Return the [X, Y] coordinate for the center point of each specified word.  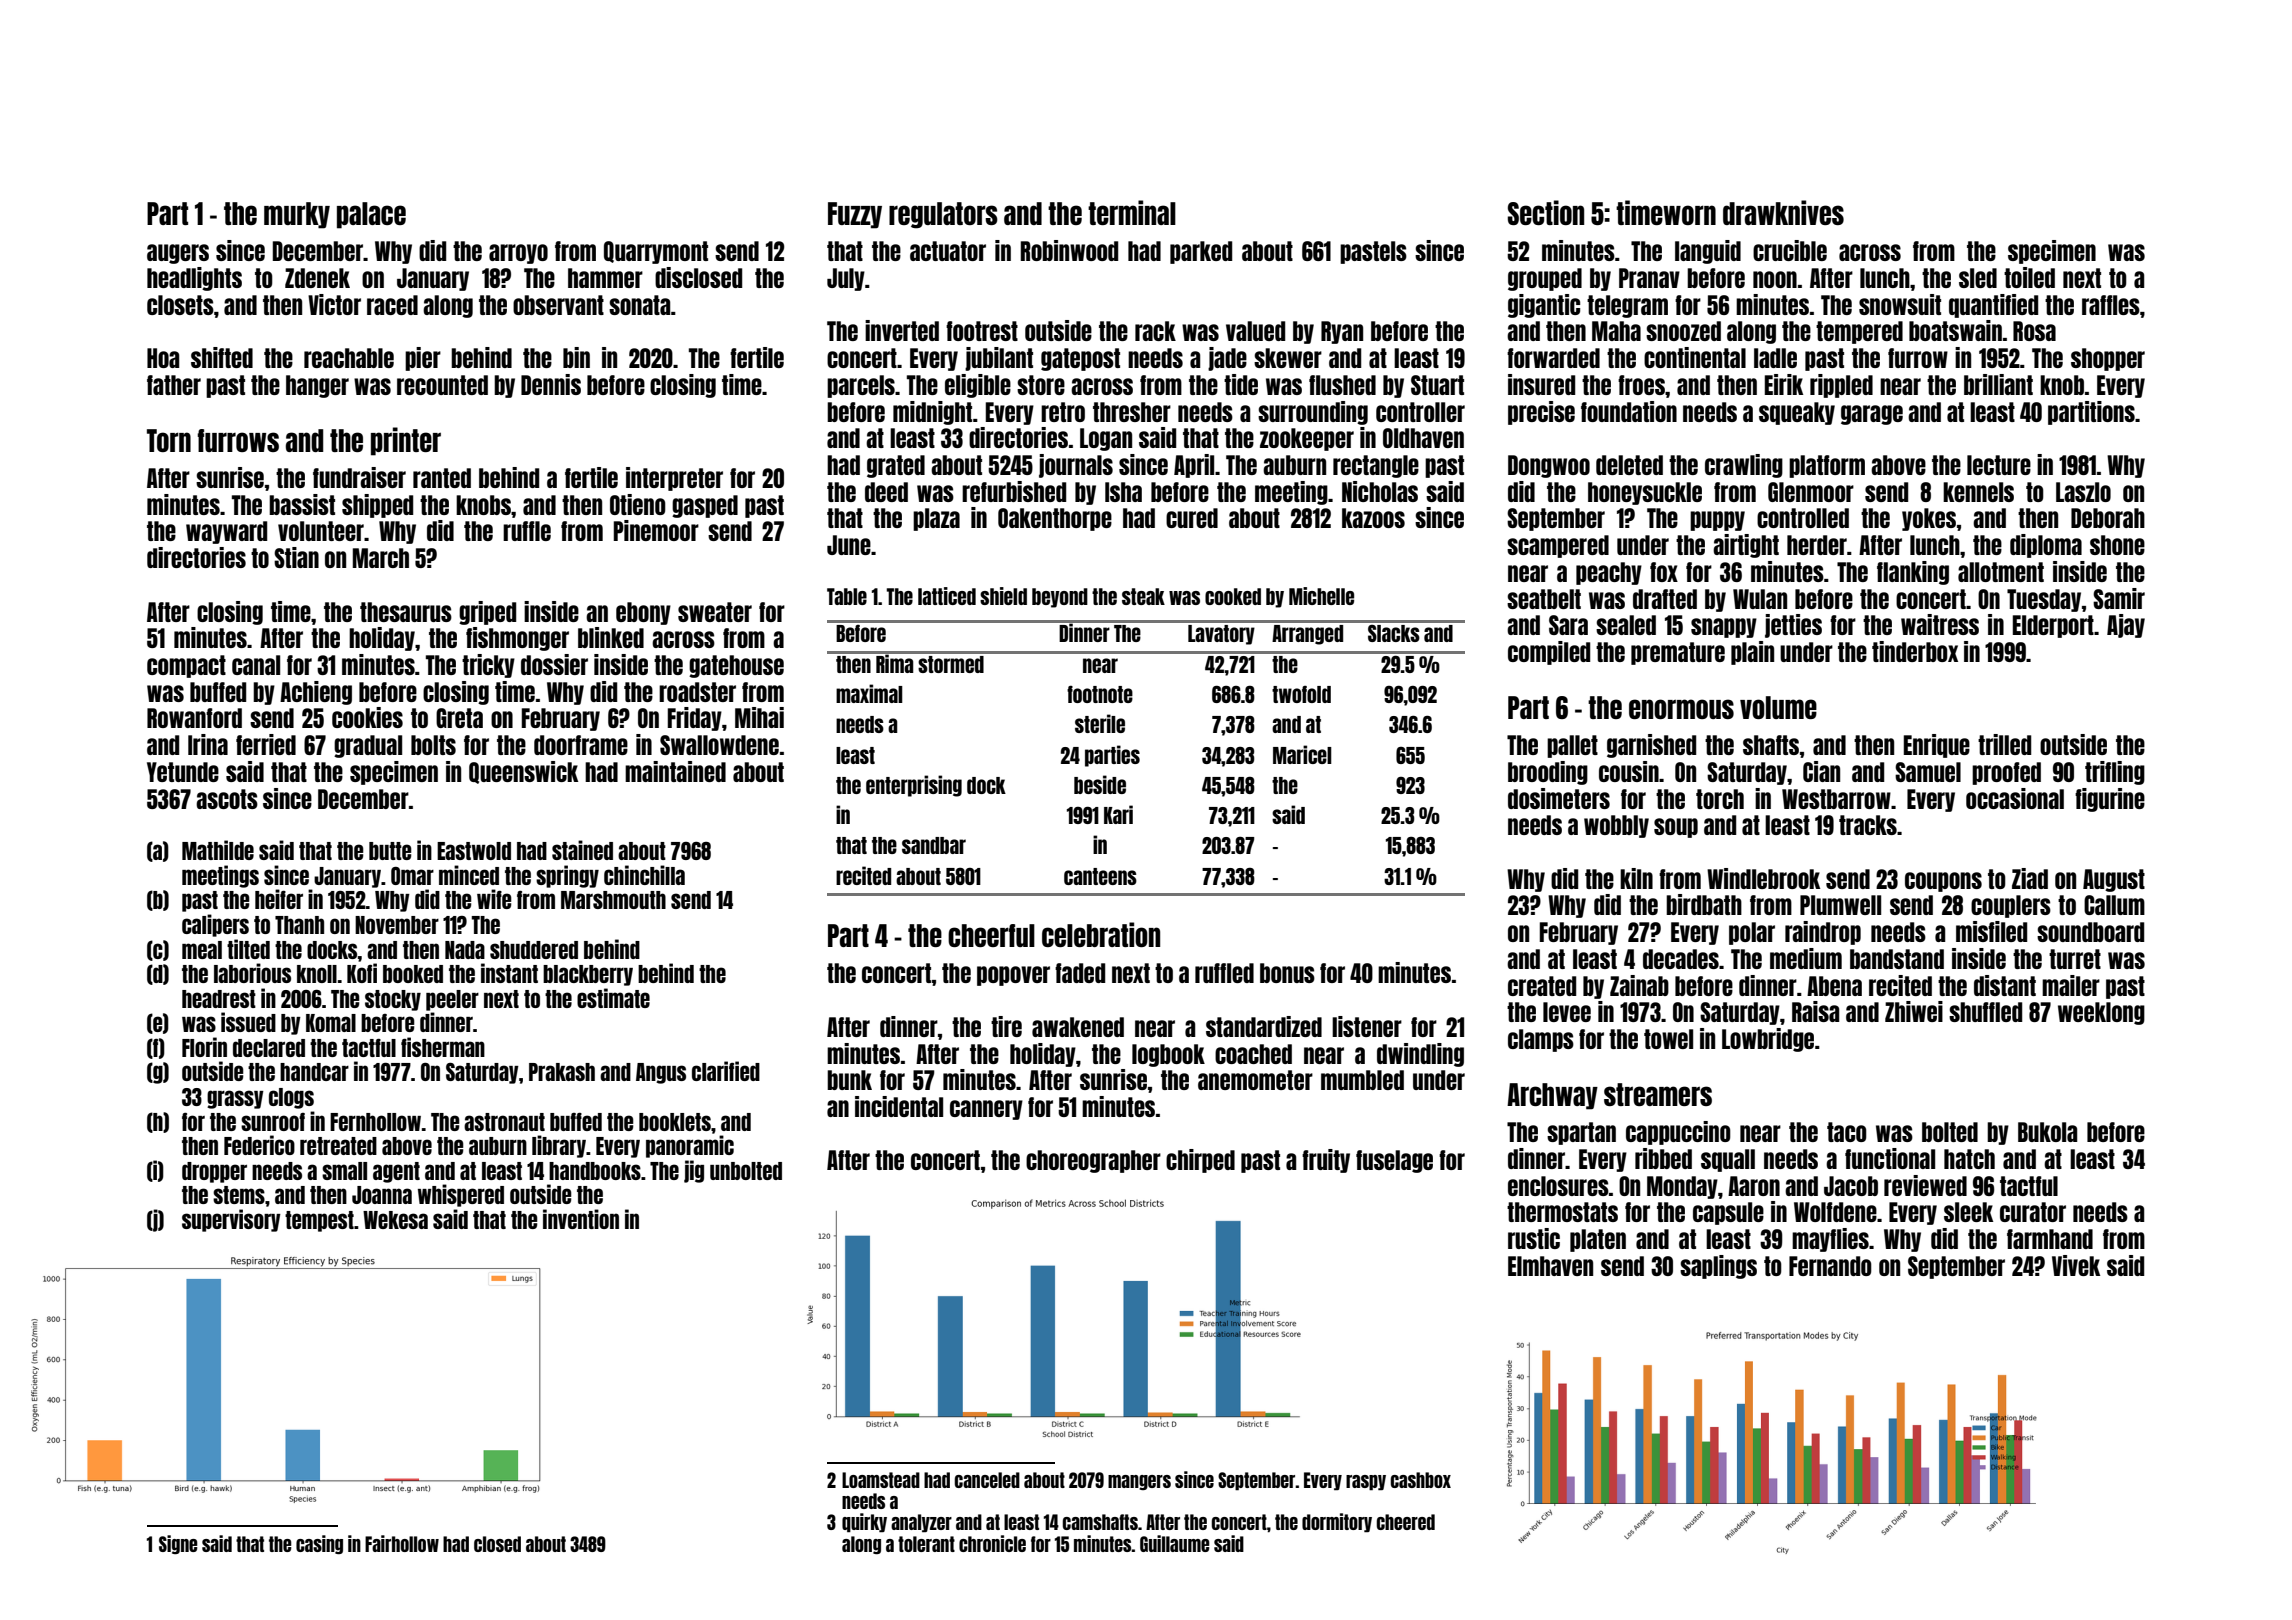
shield [1003, 596]
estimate [613, 998]
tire [1006, 1026]
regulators [943, 215]
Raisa [1815, 1011]
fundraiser [359, 477]
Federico [259, 1145]
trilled [2004, 744]
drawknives [1783, 212]
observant [558, 305]
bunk [849, 1080]
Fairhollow [402, 1543]
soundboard [2090, 932]
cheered [1405, 1522]
